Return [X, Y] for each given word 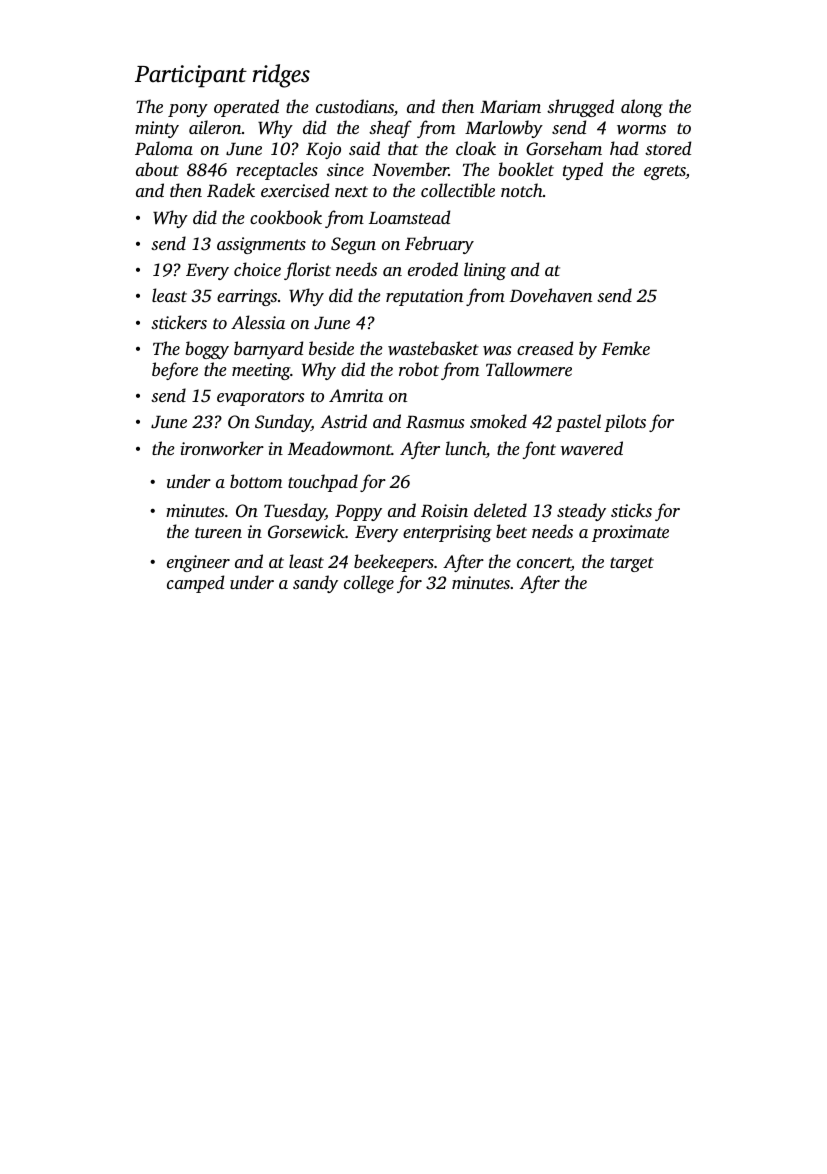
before [175, 371]
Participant [191, 76]
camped [195, 584]
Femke [626, 348]
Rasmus [435, 422]
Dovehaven [551, 295]
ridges [281, 76]
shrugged [580, 108]
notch [522, 190]
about [157, 169]
